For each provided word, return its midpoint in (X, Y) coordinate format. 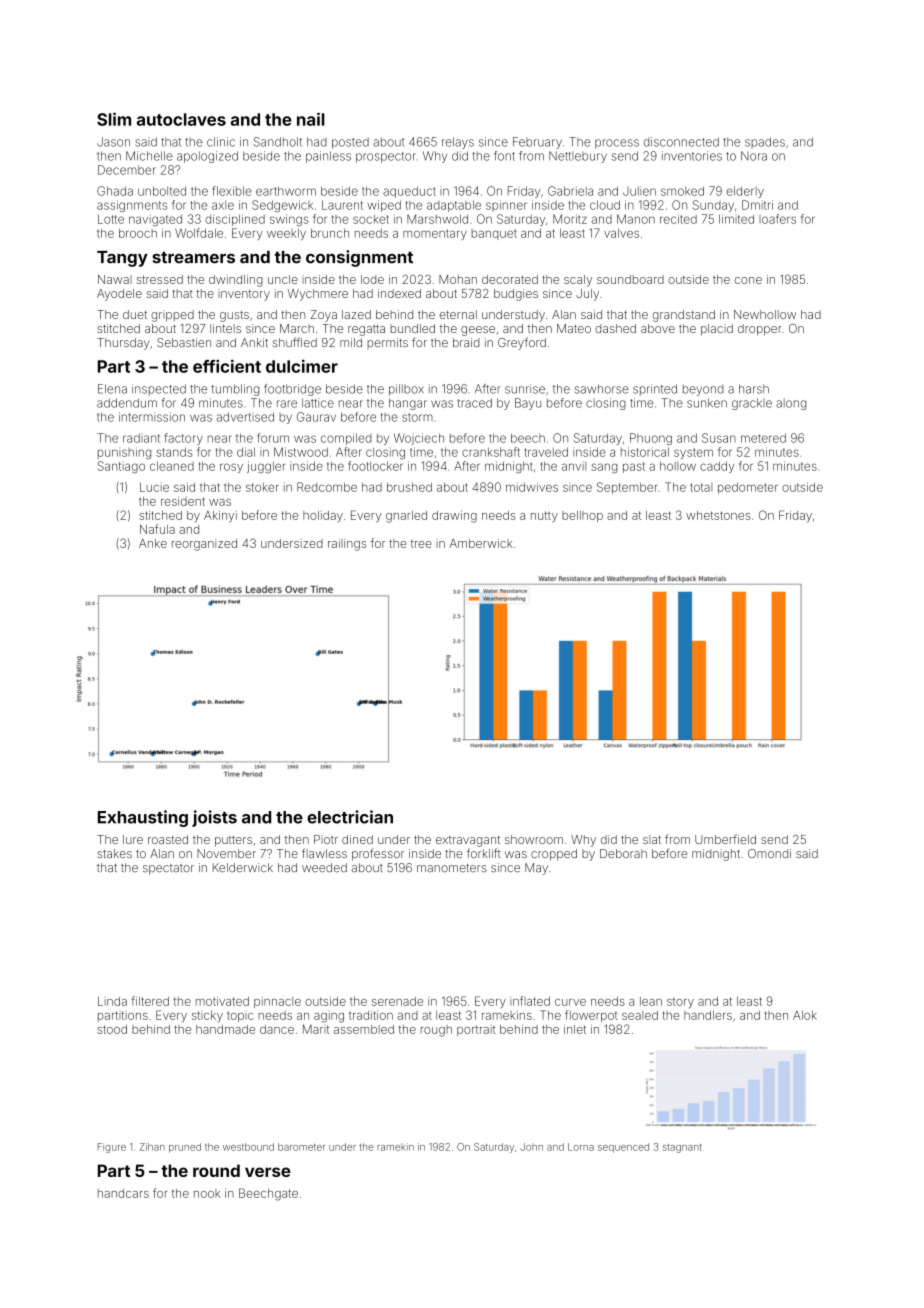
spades (765, 142)
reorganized (204, 545)
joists (214, 818)
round (216, 1170)
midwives (532, 487)
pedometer (748, 488)
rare (287, 404)
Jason (113, 142)
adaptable (454, 206)
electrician (350, 817)
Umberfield (725, 839)
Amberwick (481, 543)
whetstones (718, 515)
